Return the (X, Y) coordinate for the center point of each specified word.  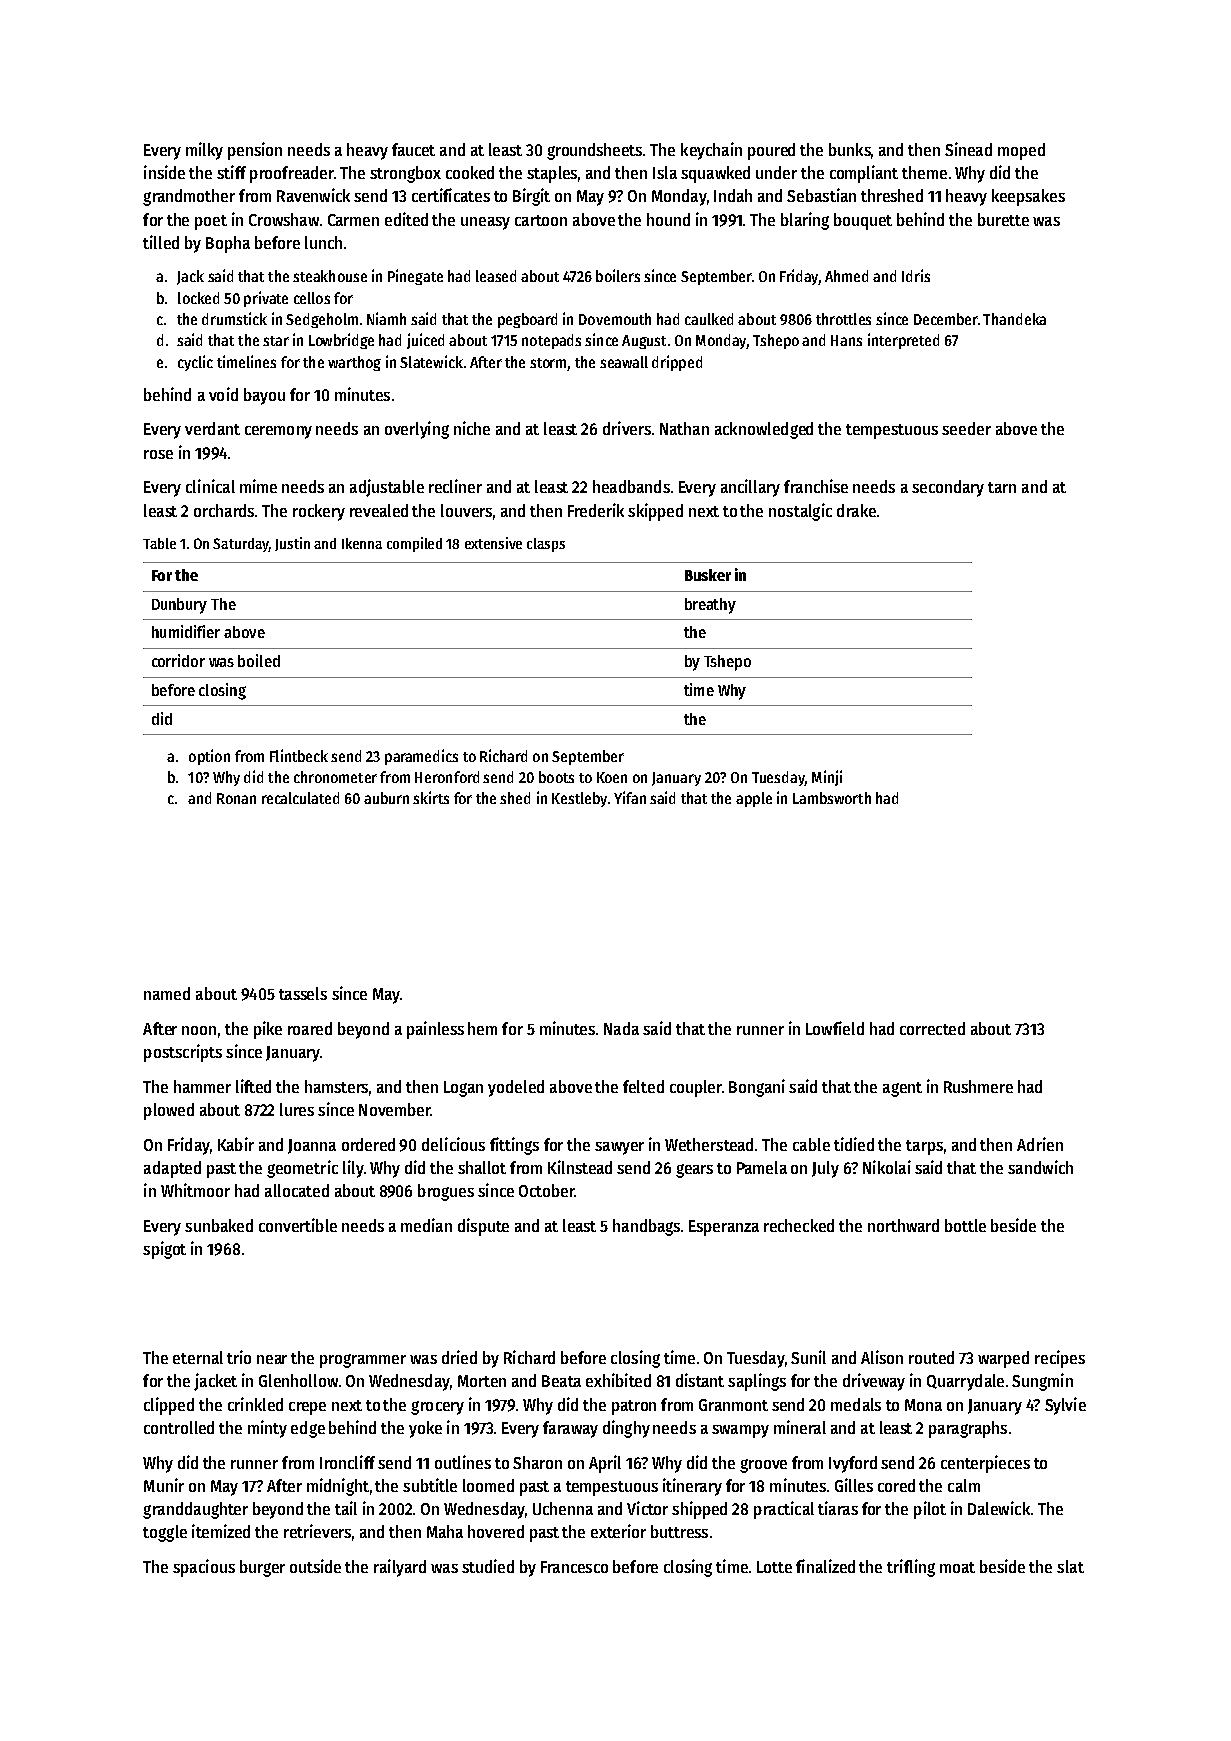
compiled (414, 544)
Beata (561, 1381)
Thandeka (1014, 319)
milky (204, 151)
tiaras (838, 1508)
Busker (708, 575)
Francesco (574, 1567)
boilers (618, 275)
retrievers (317, 1531)
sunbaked (219, 1225)
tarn (1002, 487)
